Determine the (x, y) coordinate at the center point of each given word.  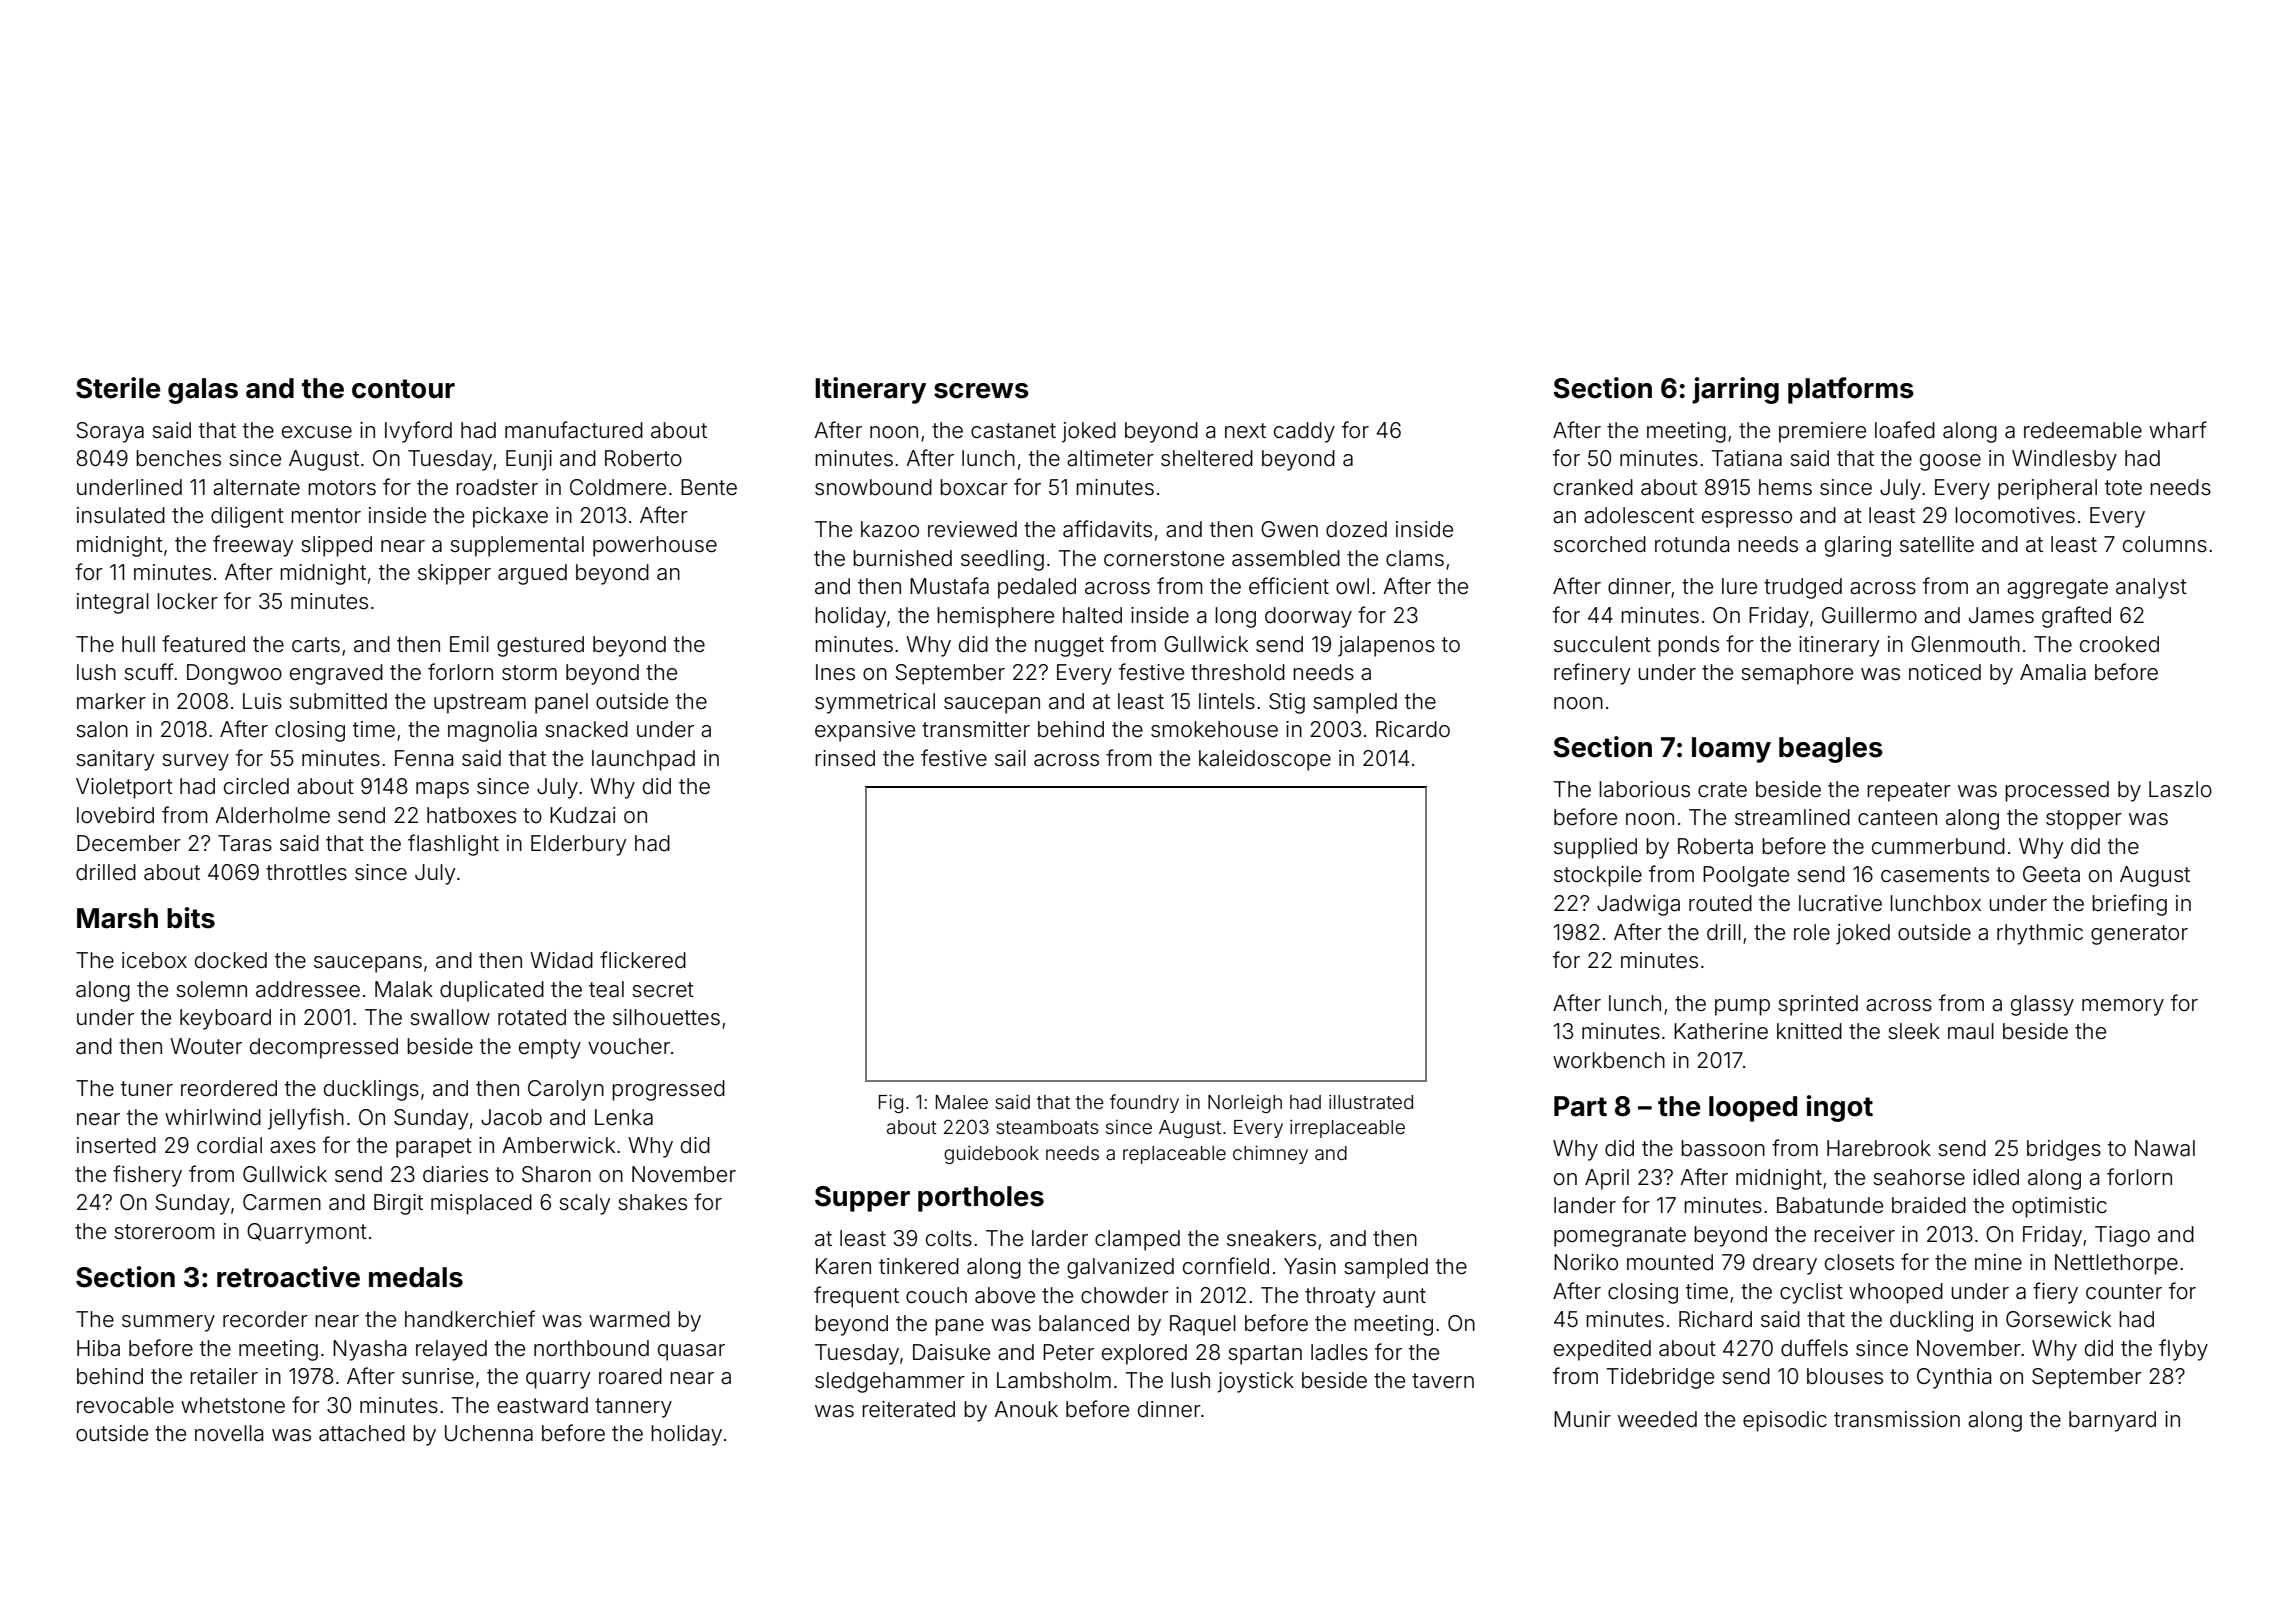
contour (403, 389)
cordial (229, 1145)
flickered (643, 959)
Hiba (98, 1348)
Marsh (117, 918)
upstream (480, 704)
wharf (2178, 429)
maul (1971, 1031)
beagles (1831, 750)
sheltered (1207, 458)
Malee (962, 1102)
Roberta (1715, 846)
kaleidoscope (1265, 760)
